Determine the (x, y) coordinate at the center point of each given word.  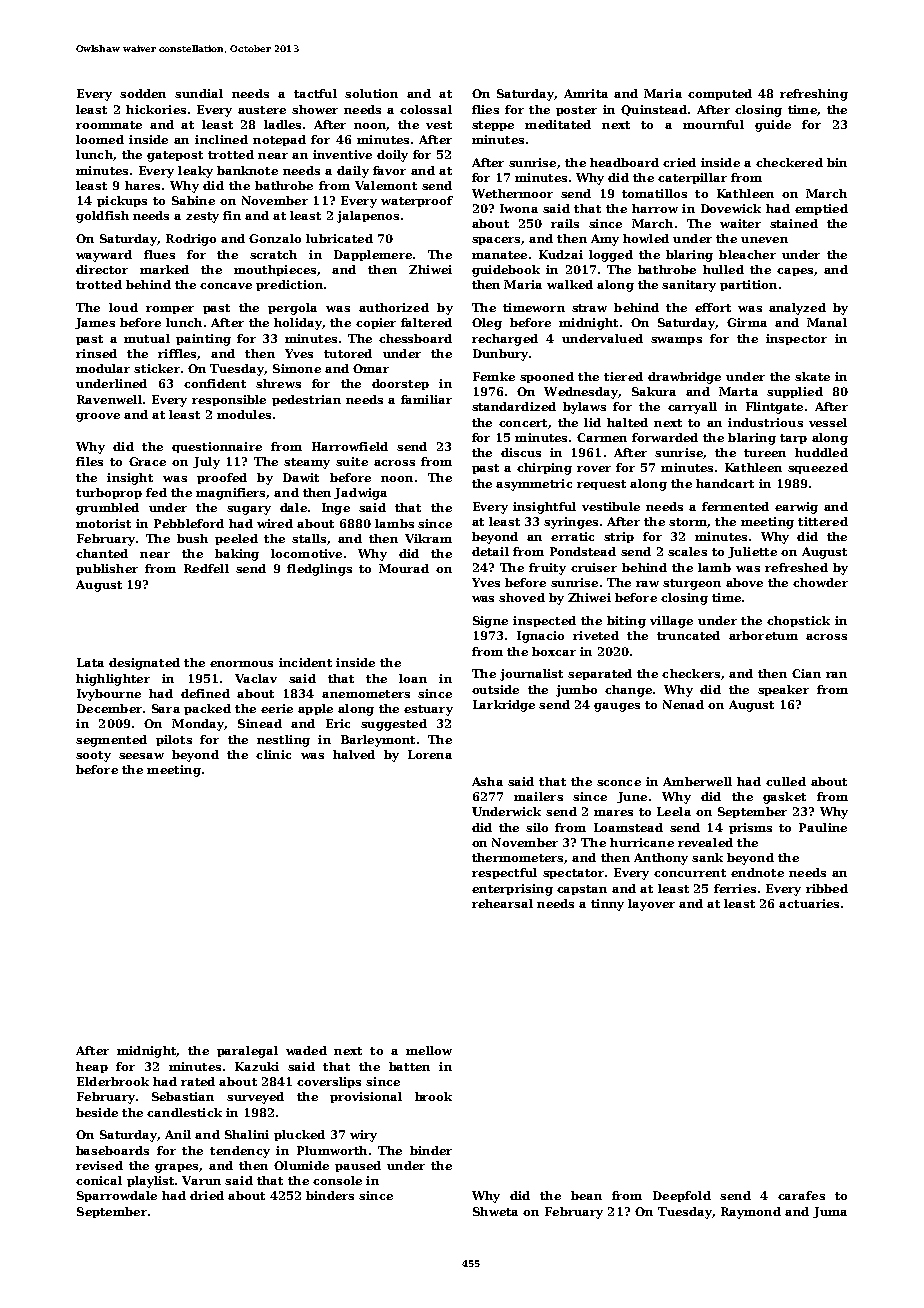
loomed (100, 139)
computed (720, 94)
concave (226, 286)
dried (207, 1195)
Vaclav (256, 678)
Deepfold (682, 1196)
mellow (429, 1050)
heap (92, 1067)
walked (570, 284)
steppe (493, 126)
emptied (821, 209)
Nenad (683, 704)
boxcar (554, 651)
